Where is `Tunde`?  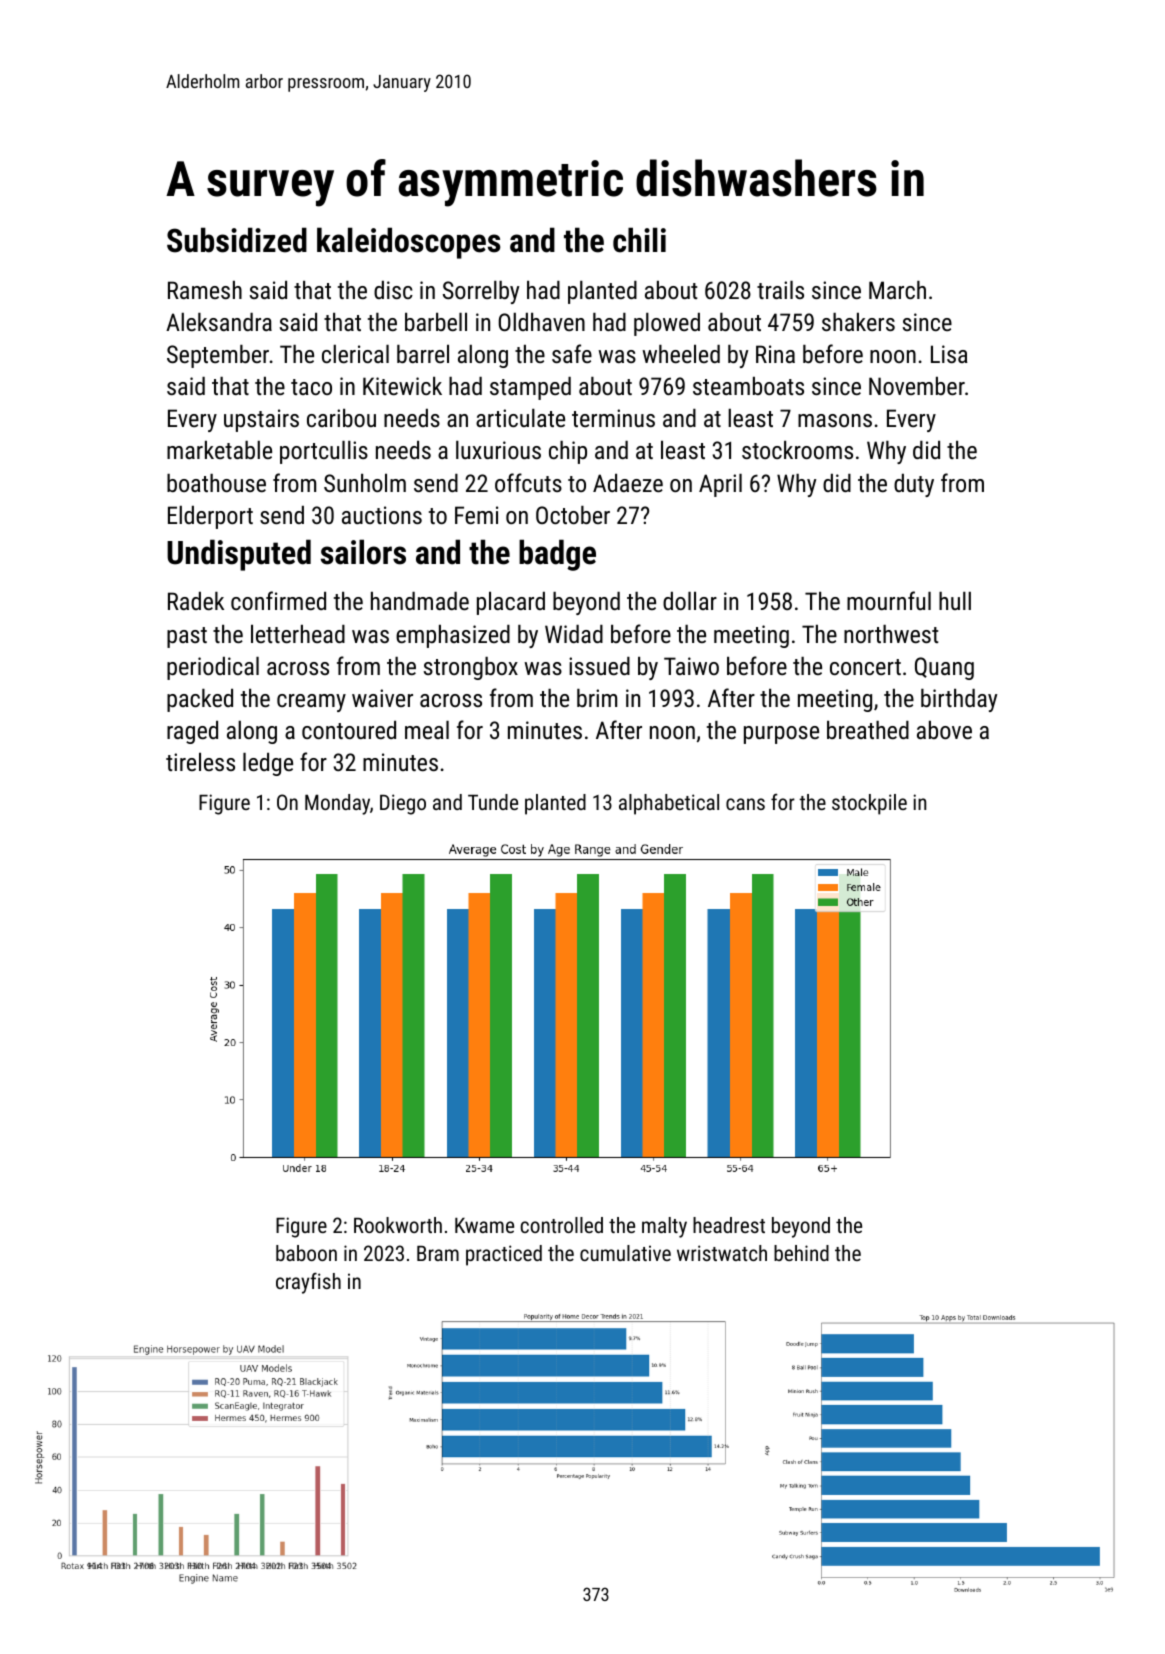
Tunde is located at coordinates (493, 802).
